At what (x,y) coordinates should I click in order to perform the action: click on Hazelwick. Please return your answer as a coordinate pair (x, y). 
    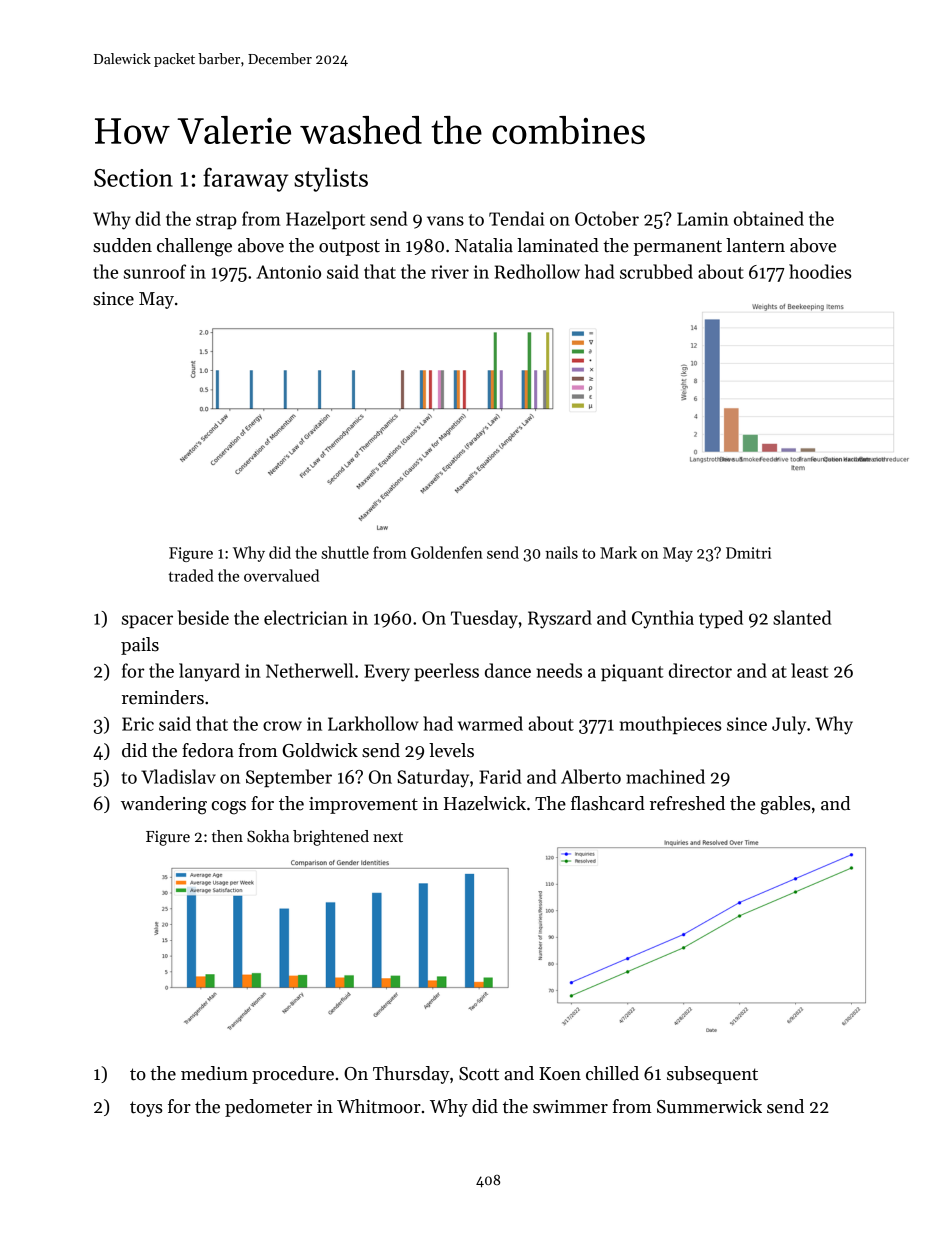
    Looking at the image, I should click on (485, 803).
